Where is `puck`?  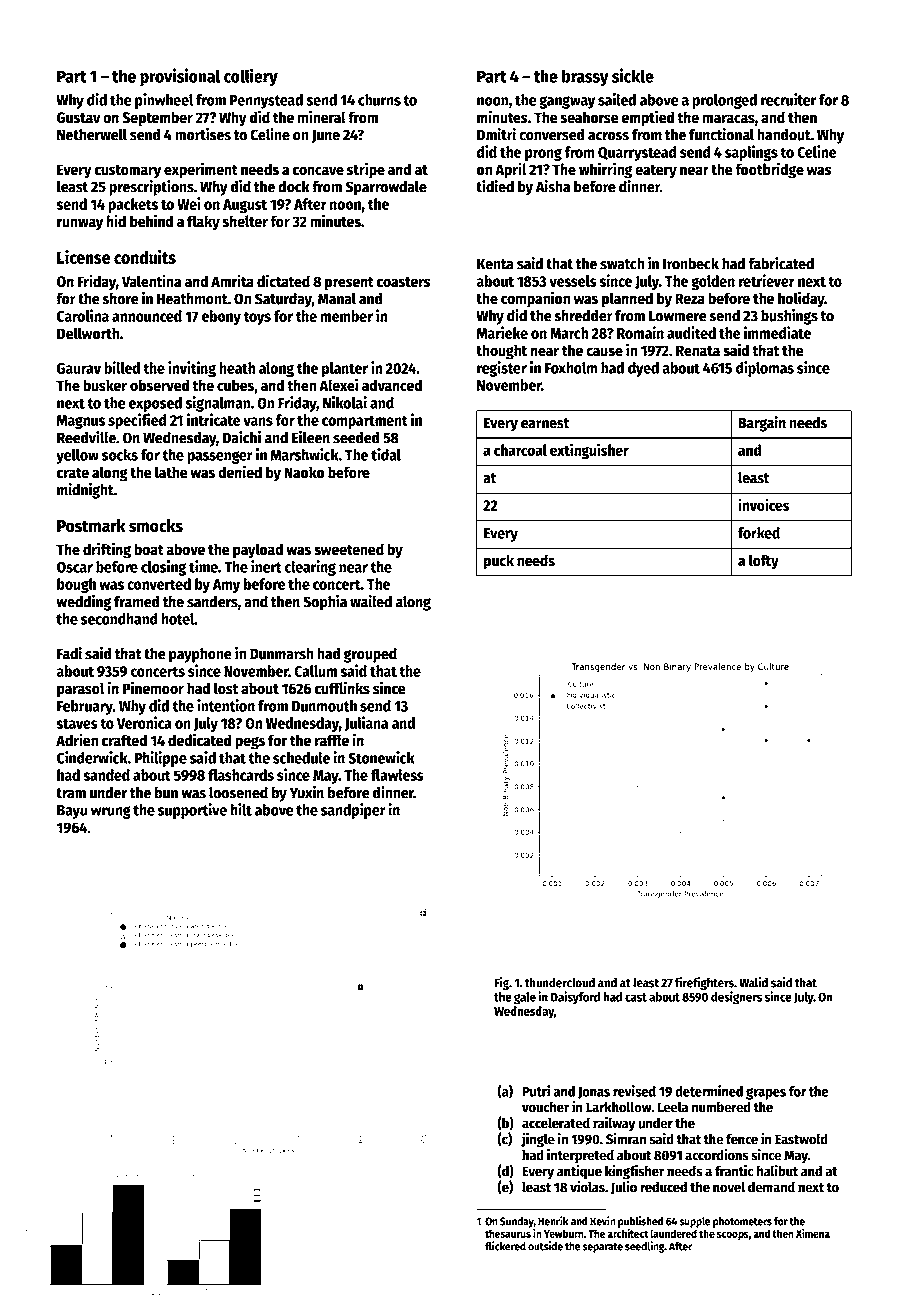 puck is located at coordinates (499, 562).
